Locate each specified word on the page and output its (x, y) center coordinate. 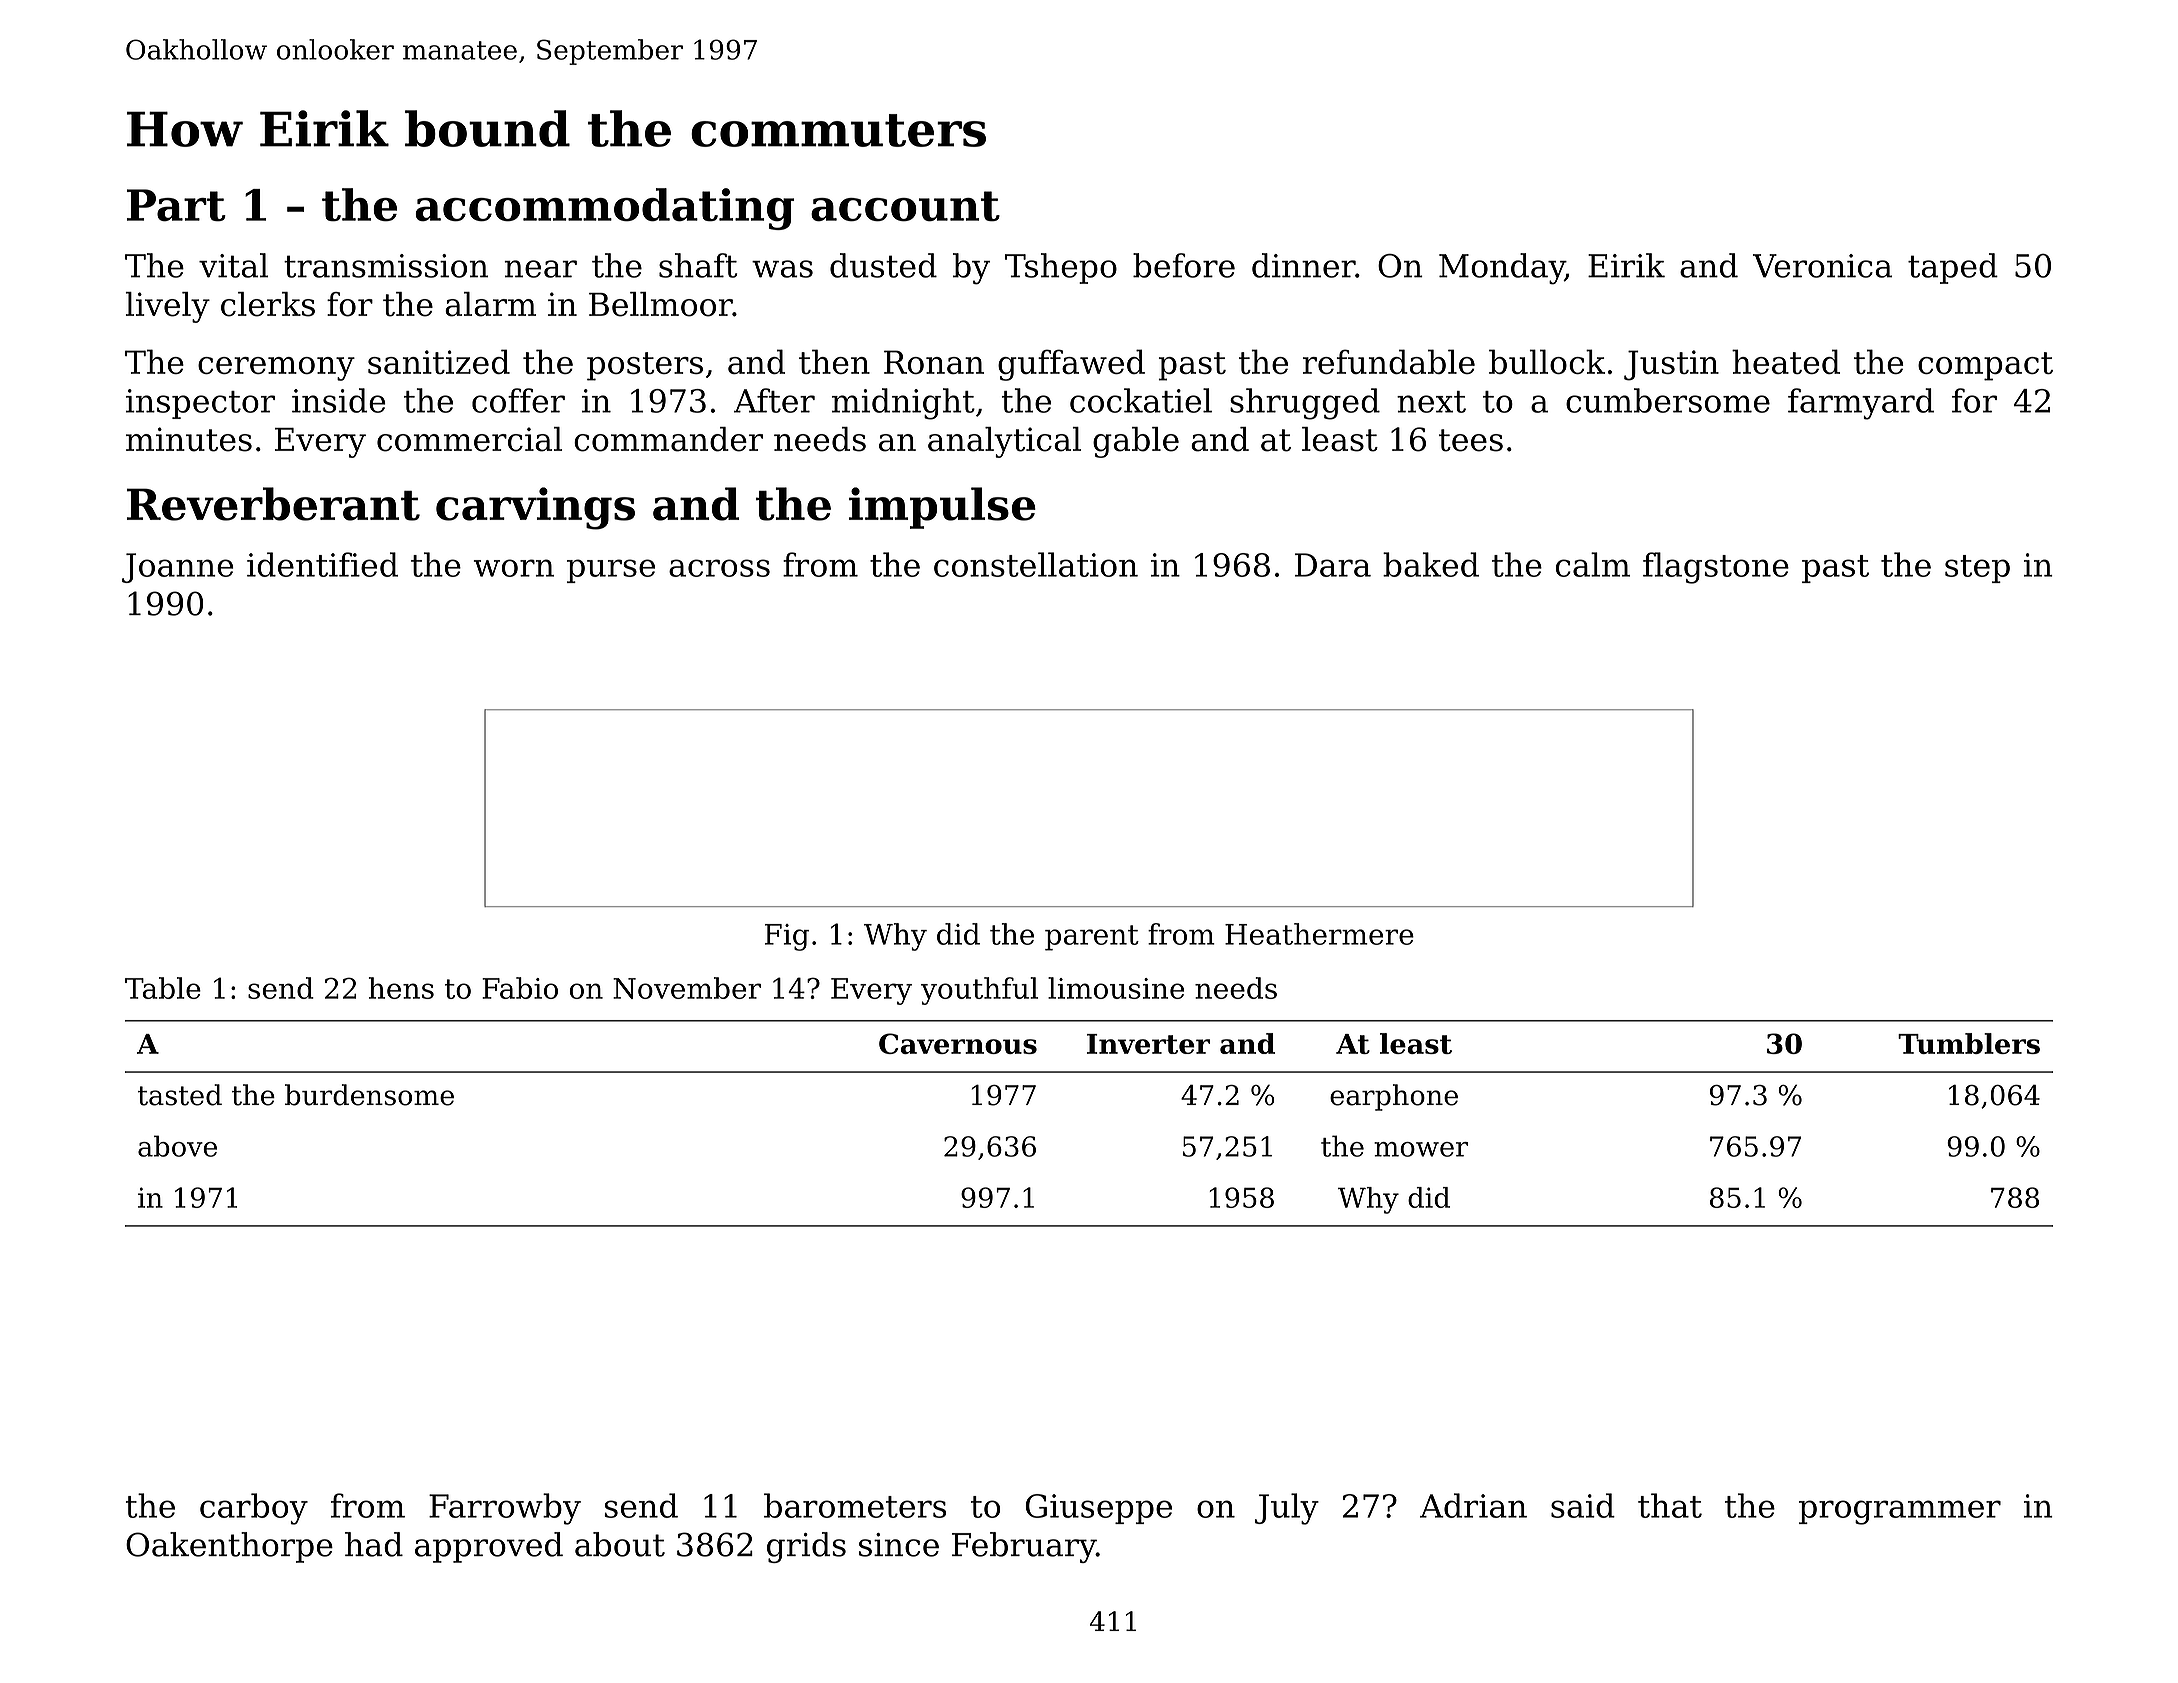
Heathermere (1319, 934)
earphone (1394, 1097)
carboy (254, 1509)
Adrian (1473, 1505)
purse (611, 571)
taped (1953, 268)
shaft (698, 265)
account (905, 206)
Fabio (520, 988)
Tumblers (1969, 1043)
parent (1092, 938)
